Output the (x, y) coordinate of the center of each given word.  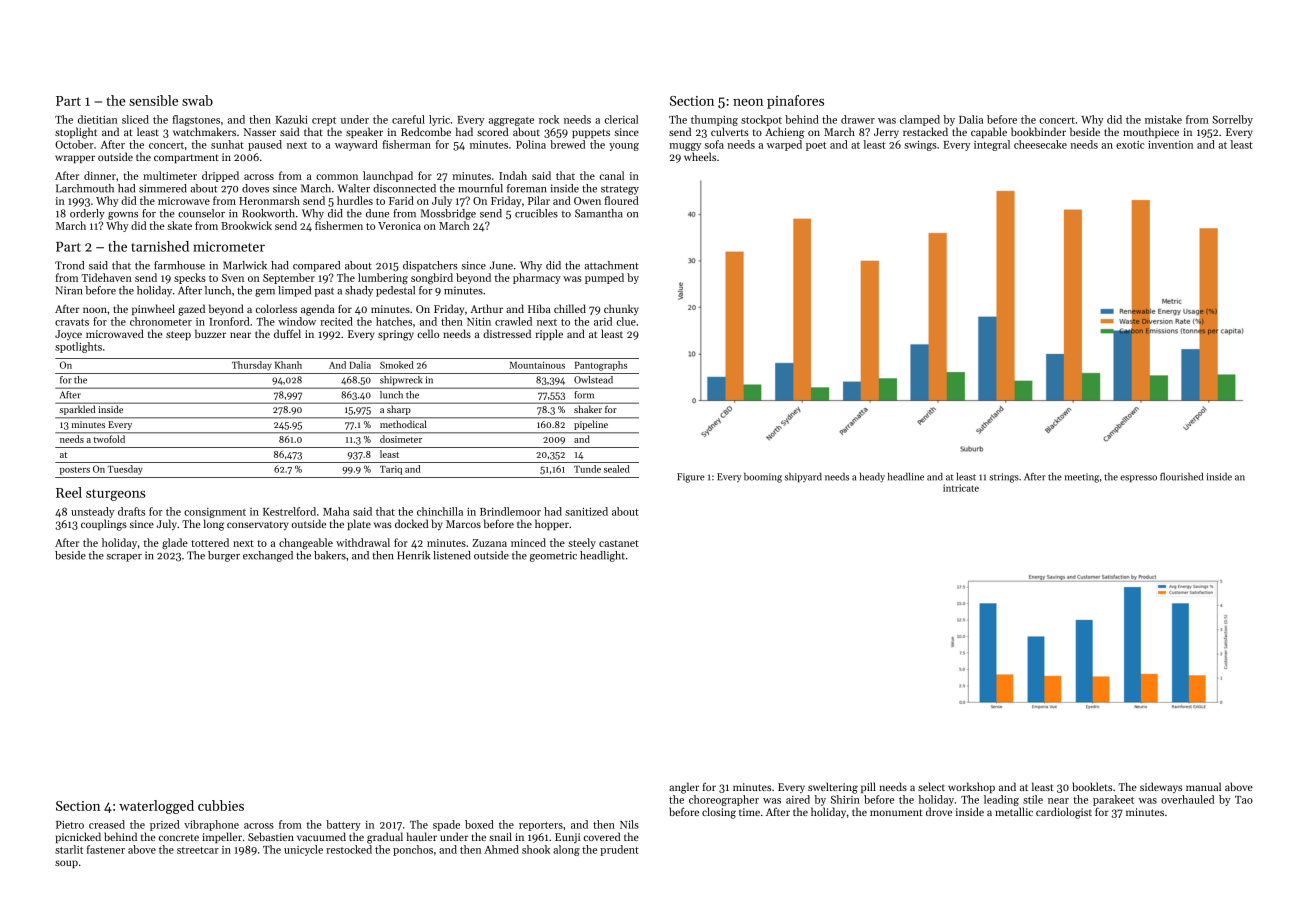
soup (66, 864)
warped (784, 145)
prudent (619, 850)
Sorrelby (1232, 120)
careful (408, 119)
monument (896, 812)
